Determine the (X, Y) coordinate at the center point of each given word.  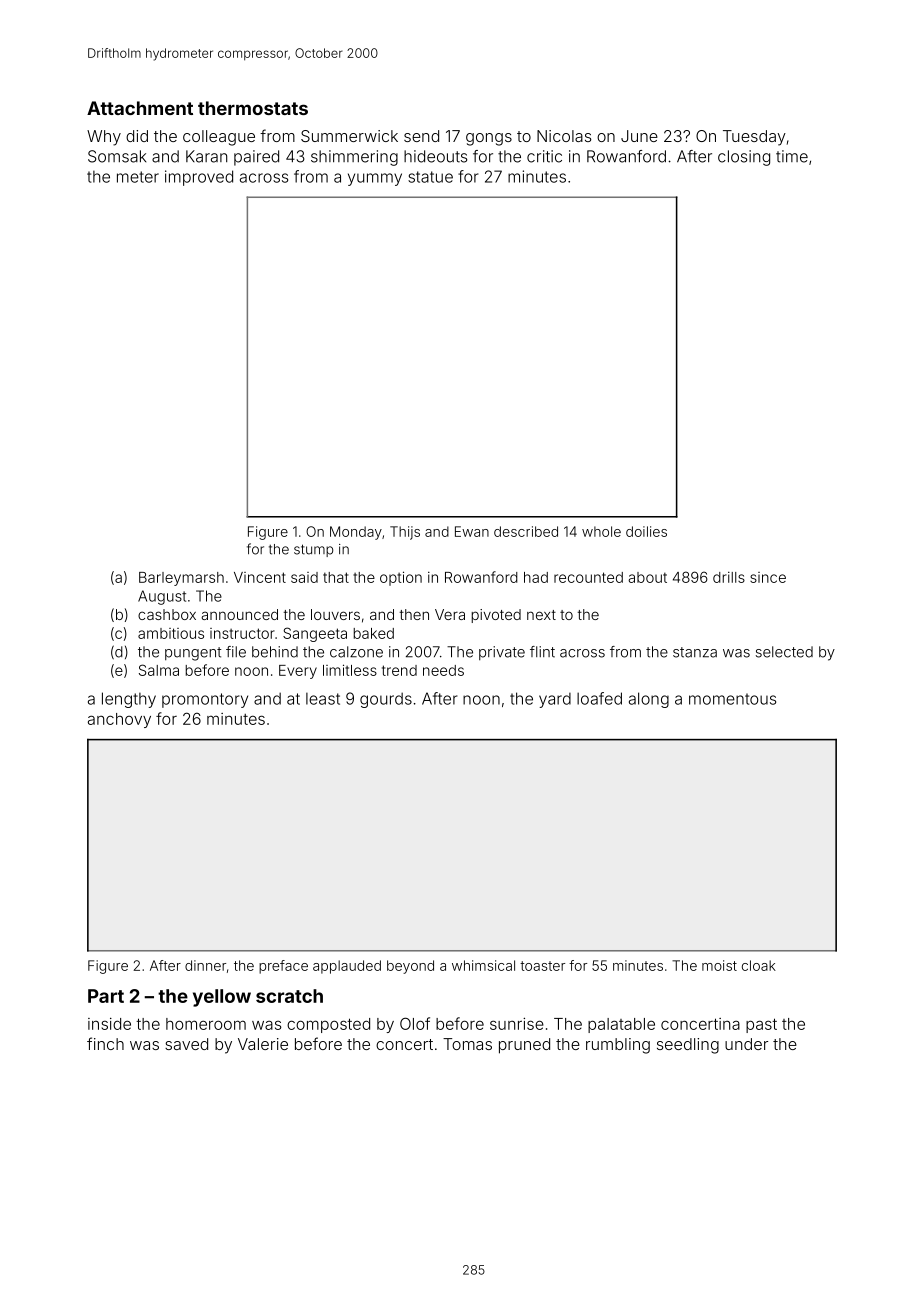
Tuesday (754, 138)
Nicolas (564, 136)
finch (105, 1043)
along (649, 700)
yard (555, 700)
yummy (375, 179)
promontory (205, 700)
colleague (219, 138)
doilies (646, 531)
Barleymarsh (181, 579)
